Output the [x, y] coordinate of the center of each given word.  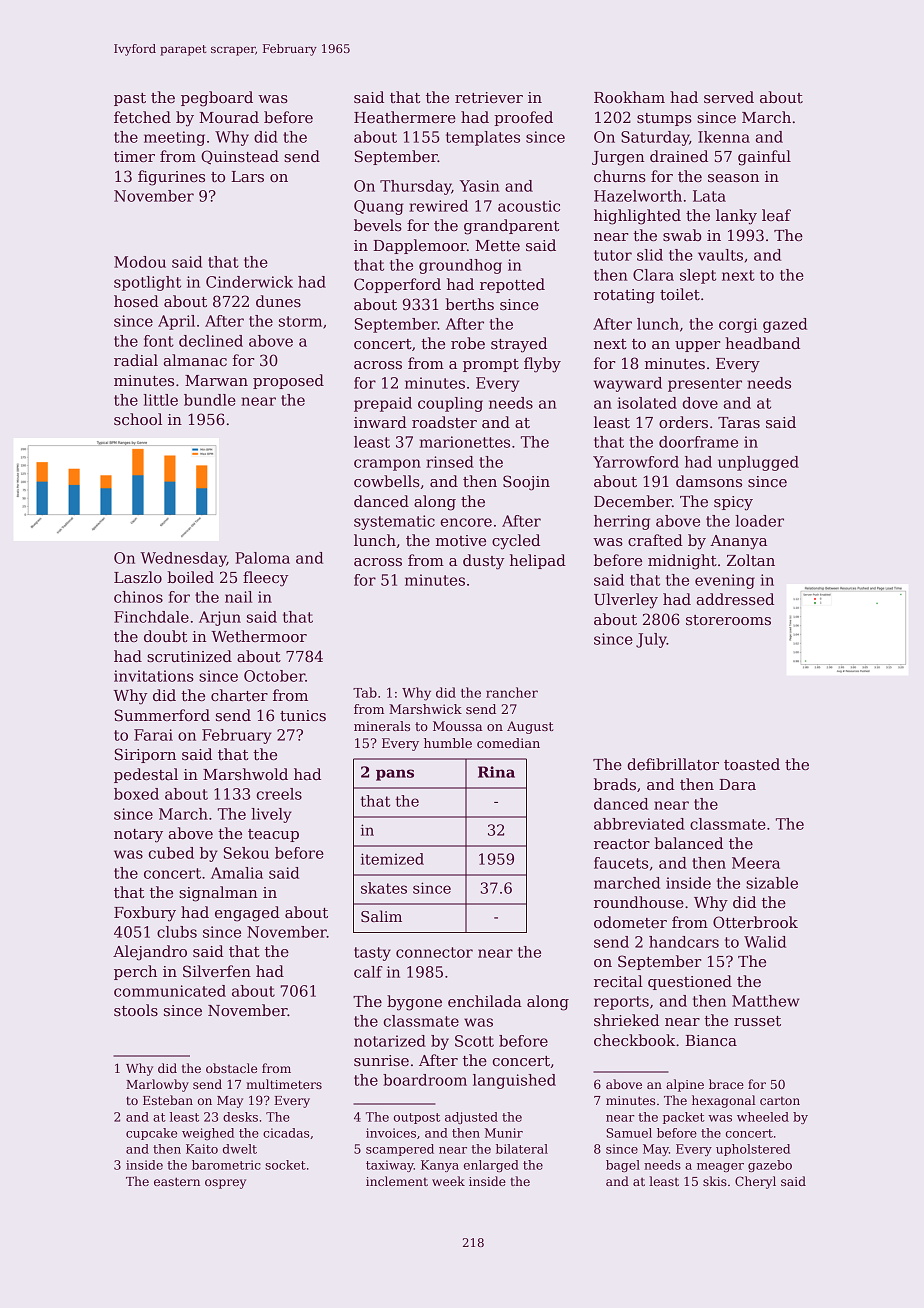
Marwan [216, 380]
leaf [776, 215]
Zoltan [751, 560]
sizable [772, 883]
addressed [735, 599]
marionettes [465, 442]
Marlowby [157, 1085]
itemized [392, 859]
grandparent [511, 227]
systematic [394, 522]
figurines [171, 178]
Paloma [262, 558]
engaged [247, 914]
